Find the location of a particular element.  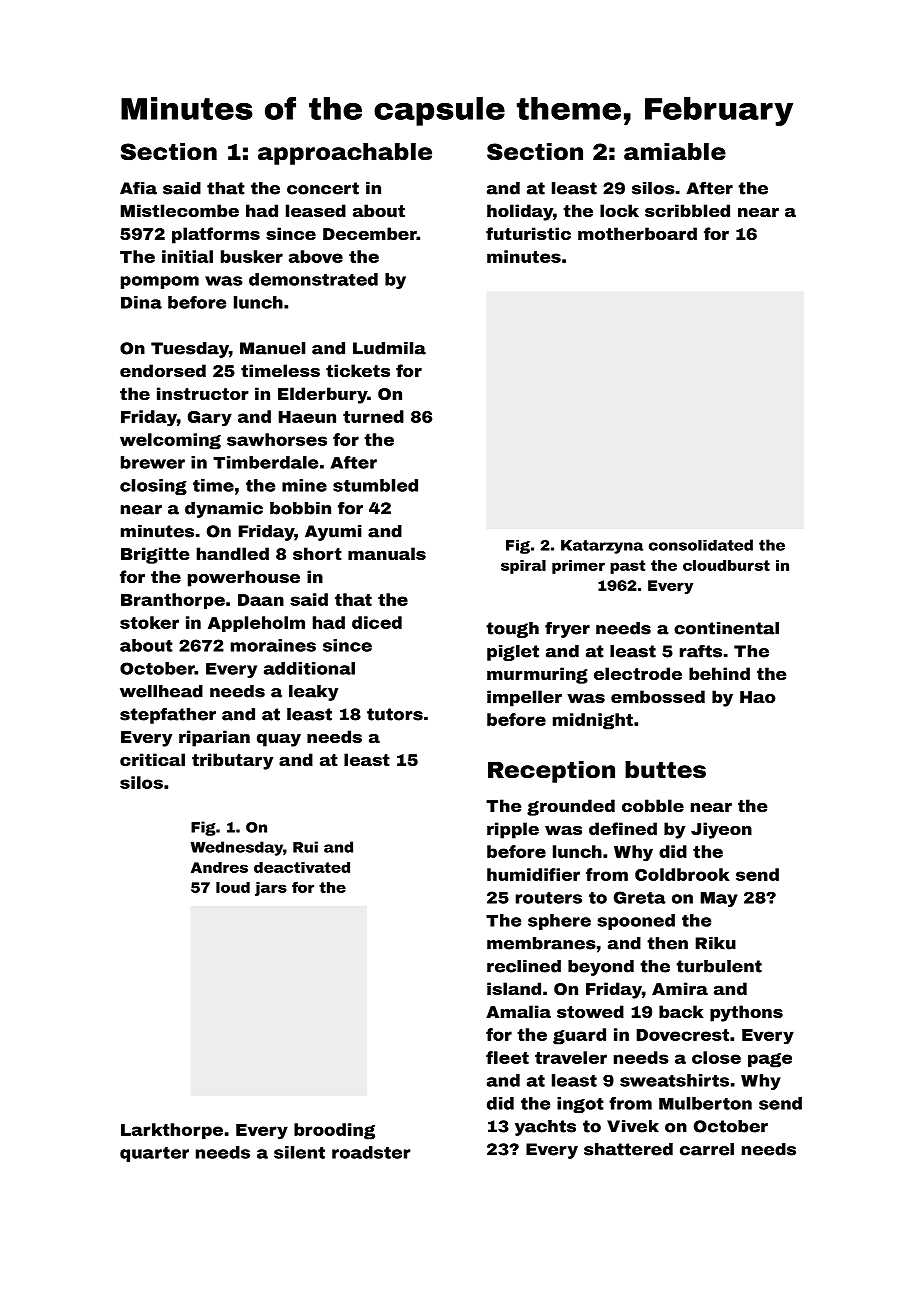

continental is located at coordinates (726, 628).
